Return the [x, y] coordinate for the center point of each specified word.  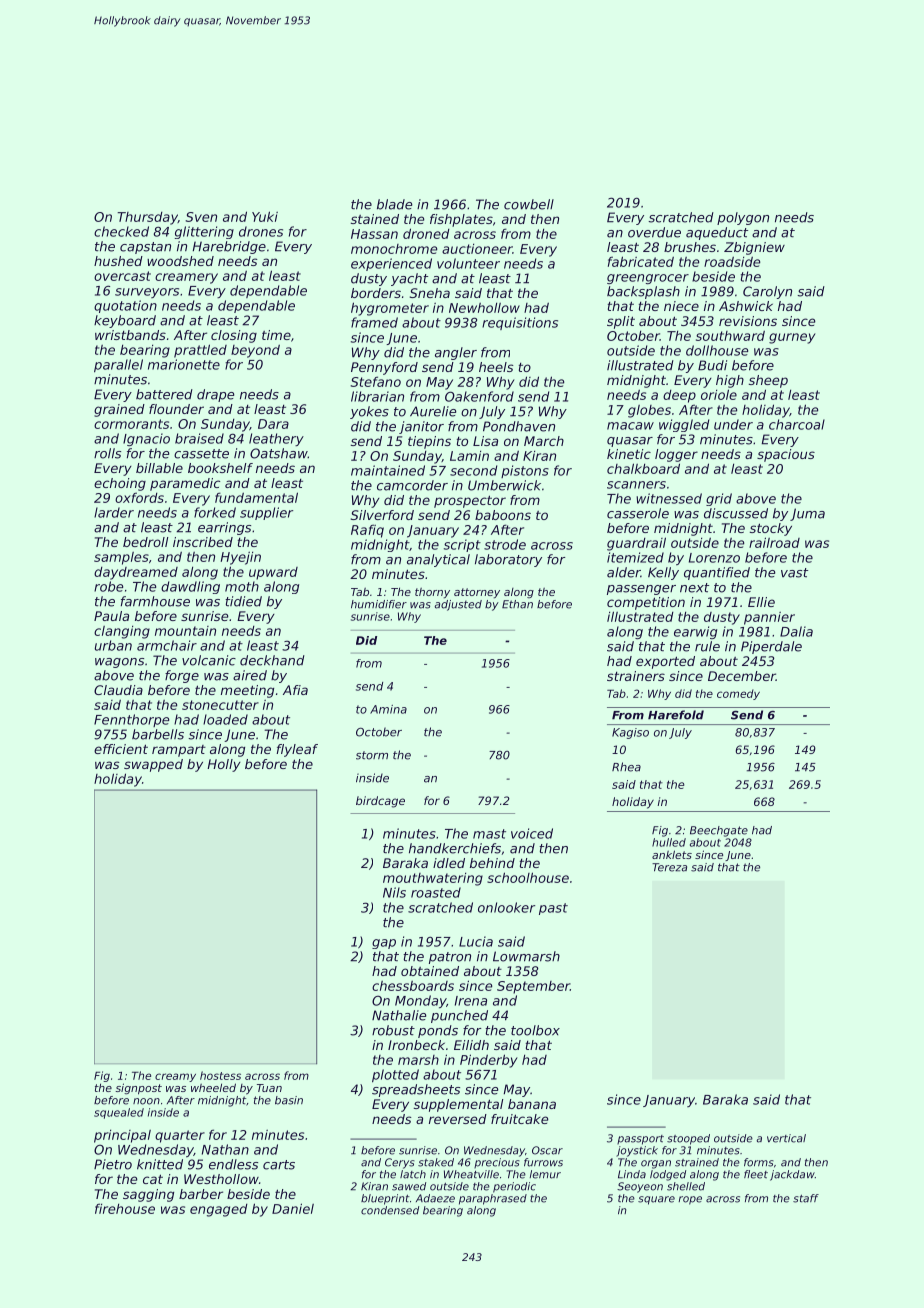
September [533, 987]
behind [492, 863]
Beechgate [719, 831]
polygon [743, 218]
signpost [138, 1089]
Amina [388, 709]
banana [532, 1104]
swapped [153, 765]
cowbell [529, 204]
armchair [167, 645]
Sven [201, 217]
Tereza [669, 867]
